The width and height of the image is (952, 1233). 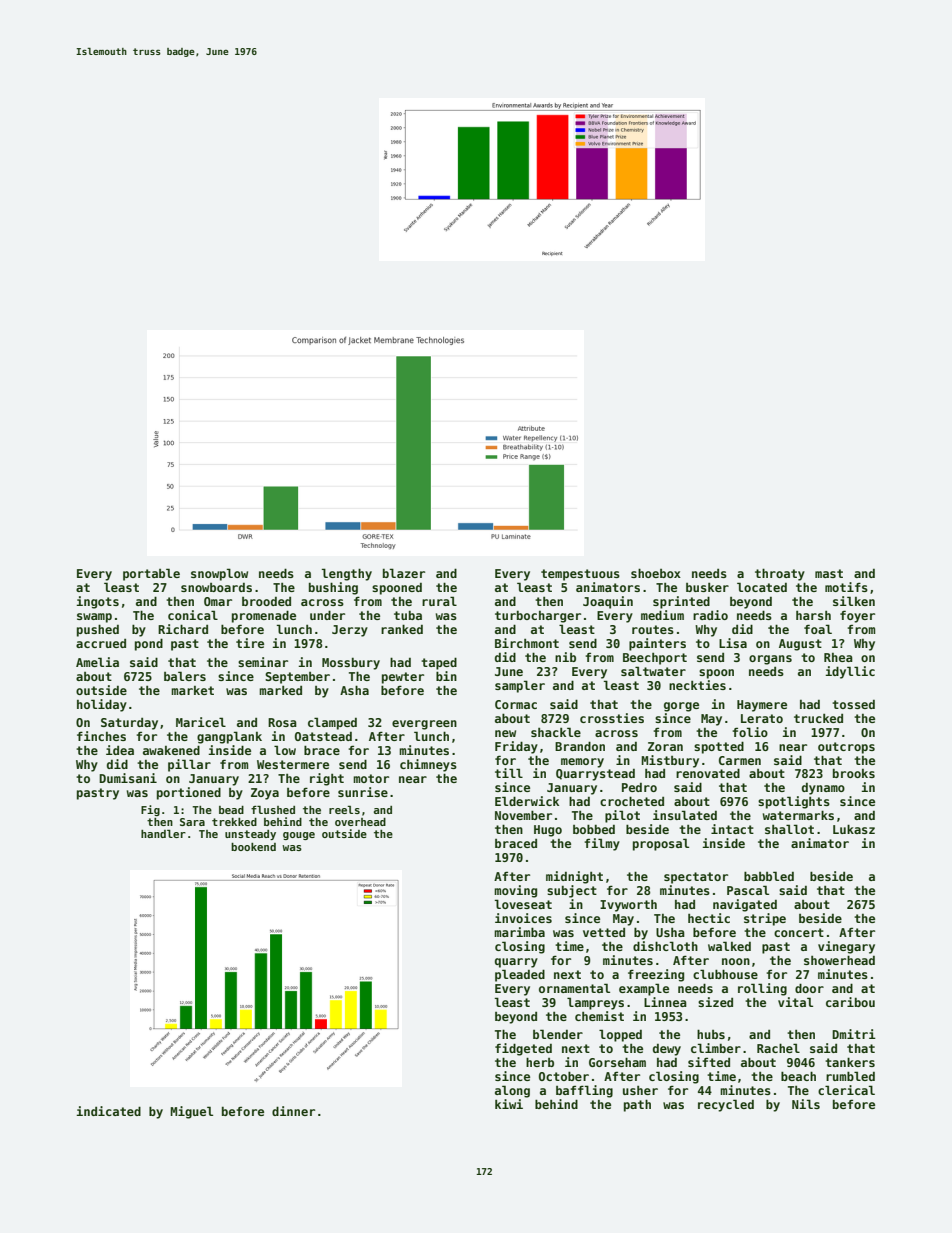 I want to click on handler, so click(x=163, y=833).
